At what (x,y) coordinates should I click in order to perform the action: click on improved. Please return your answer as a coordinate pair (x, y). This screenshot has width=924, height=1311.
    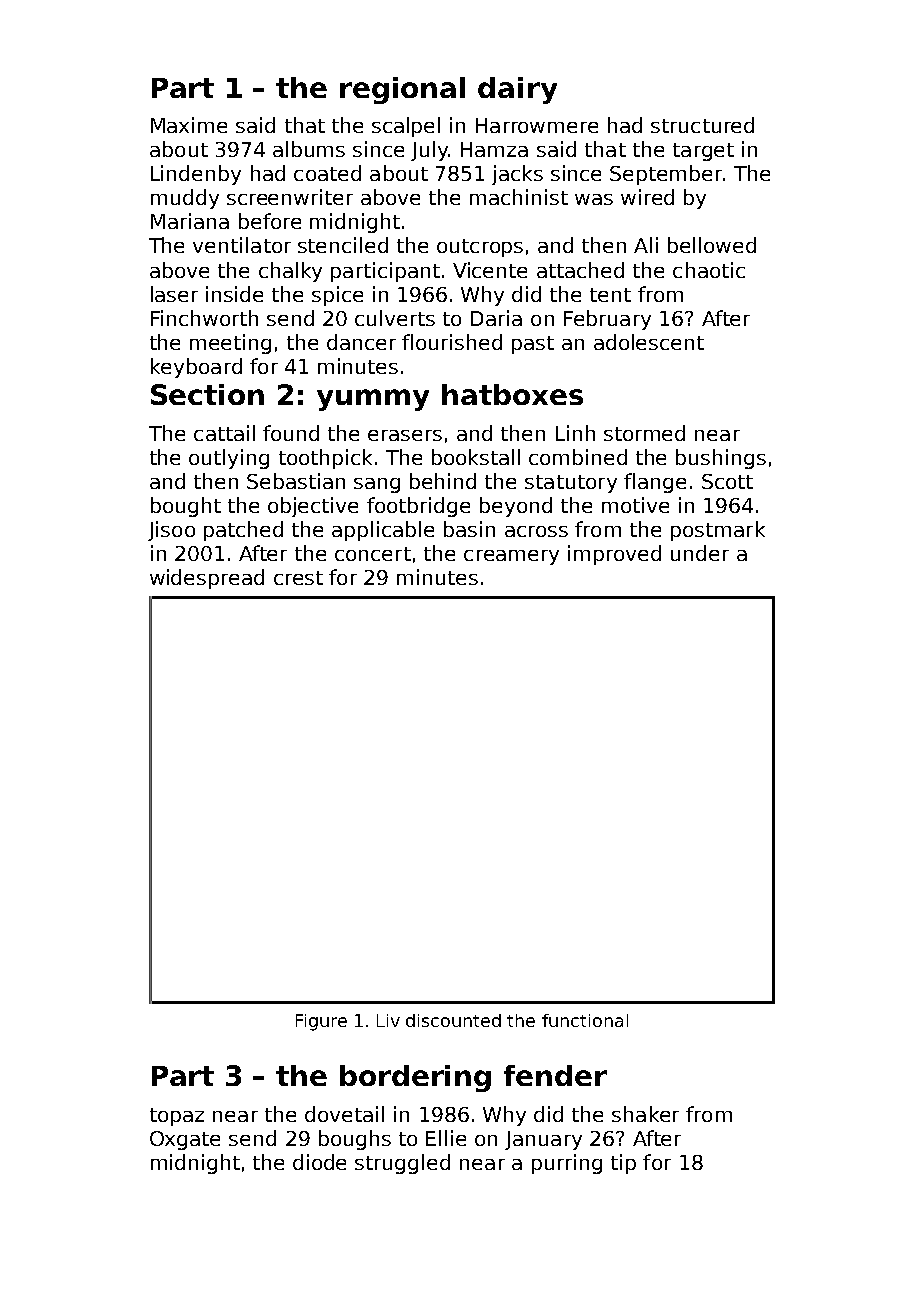
    Looking at the image, I should click on (614, 555).
